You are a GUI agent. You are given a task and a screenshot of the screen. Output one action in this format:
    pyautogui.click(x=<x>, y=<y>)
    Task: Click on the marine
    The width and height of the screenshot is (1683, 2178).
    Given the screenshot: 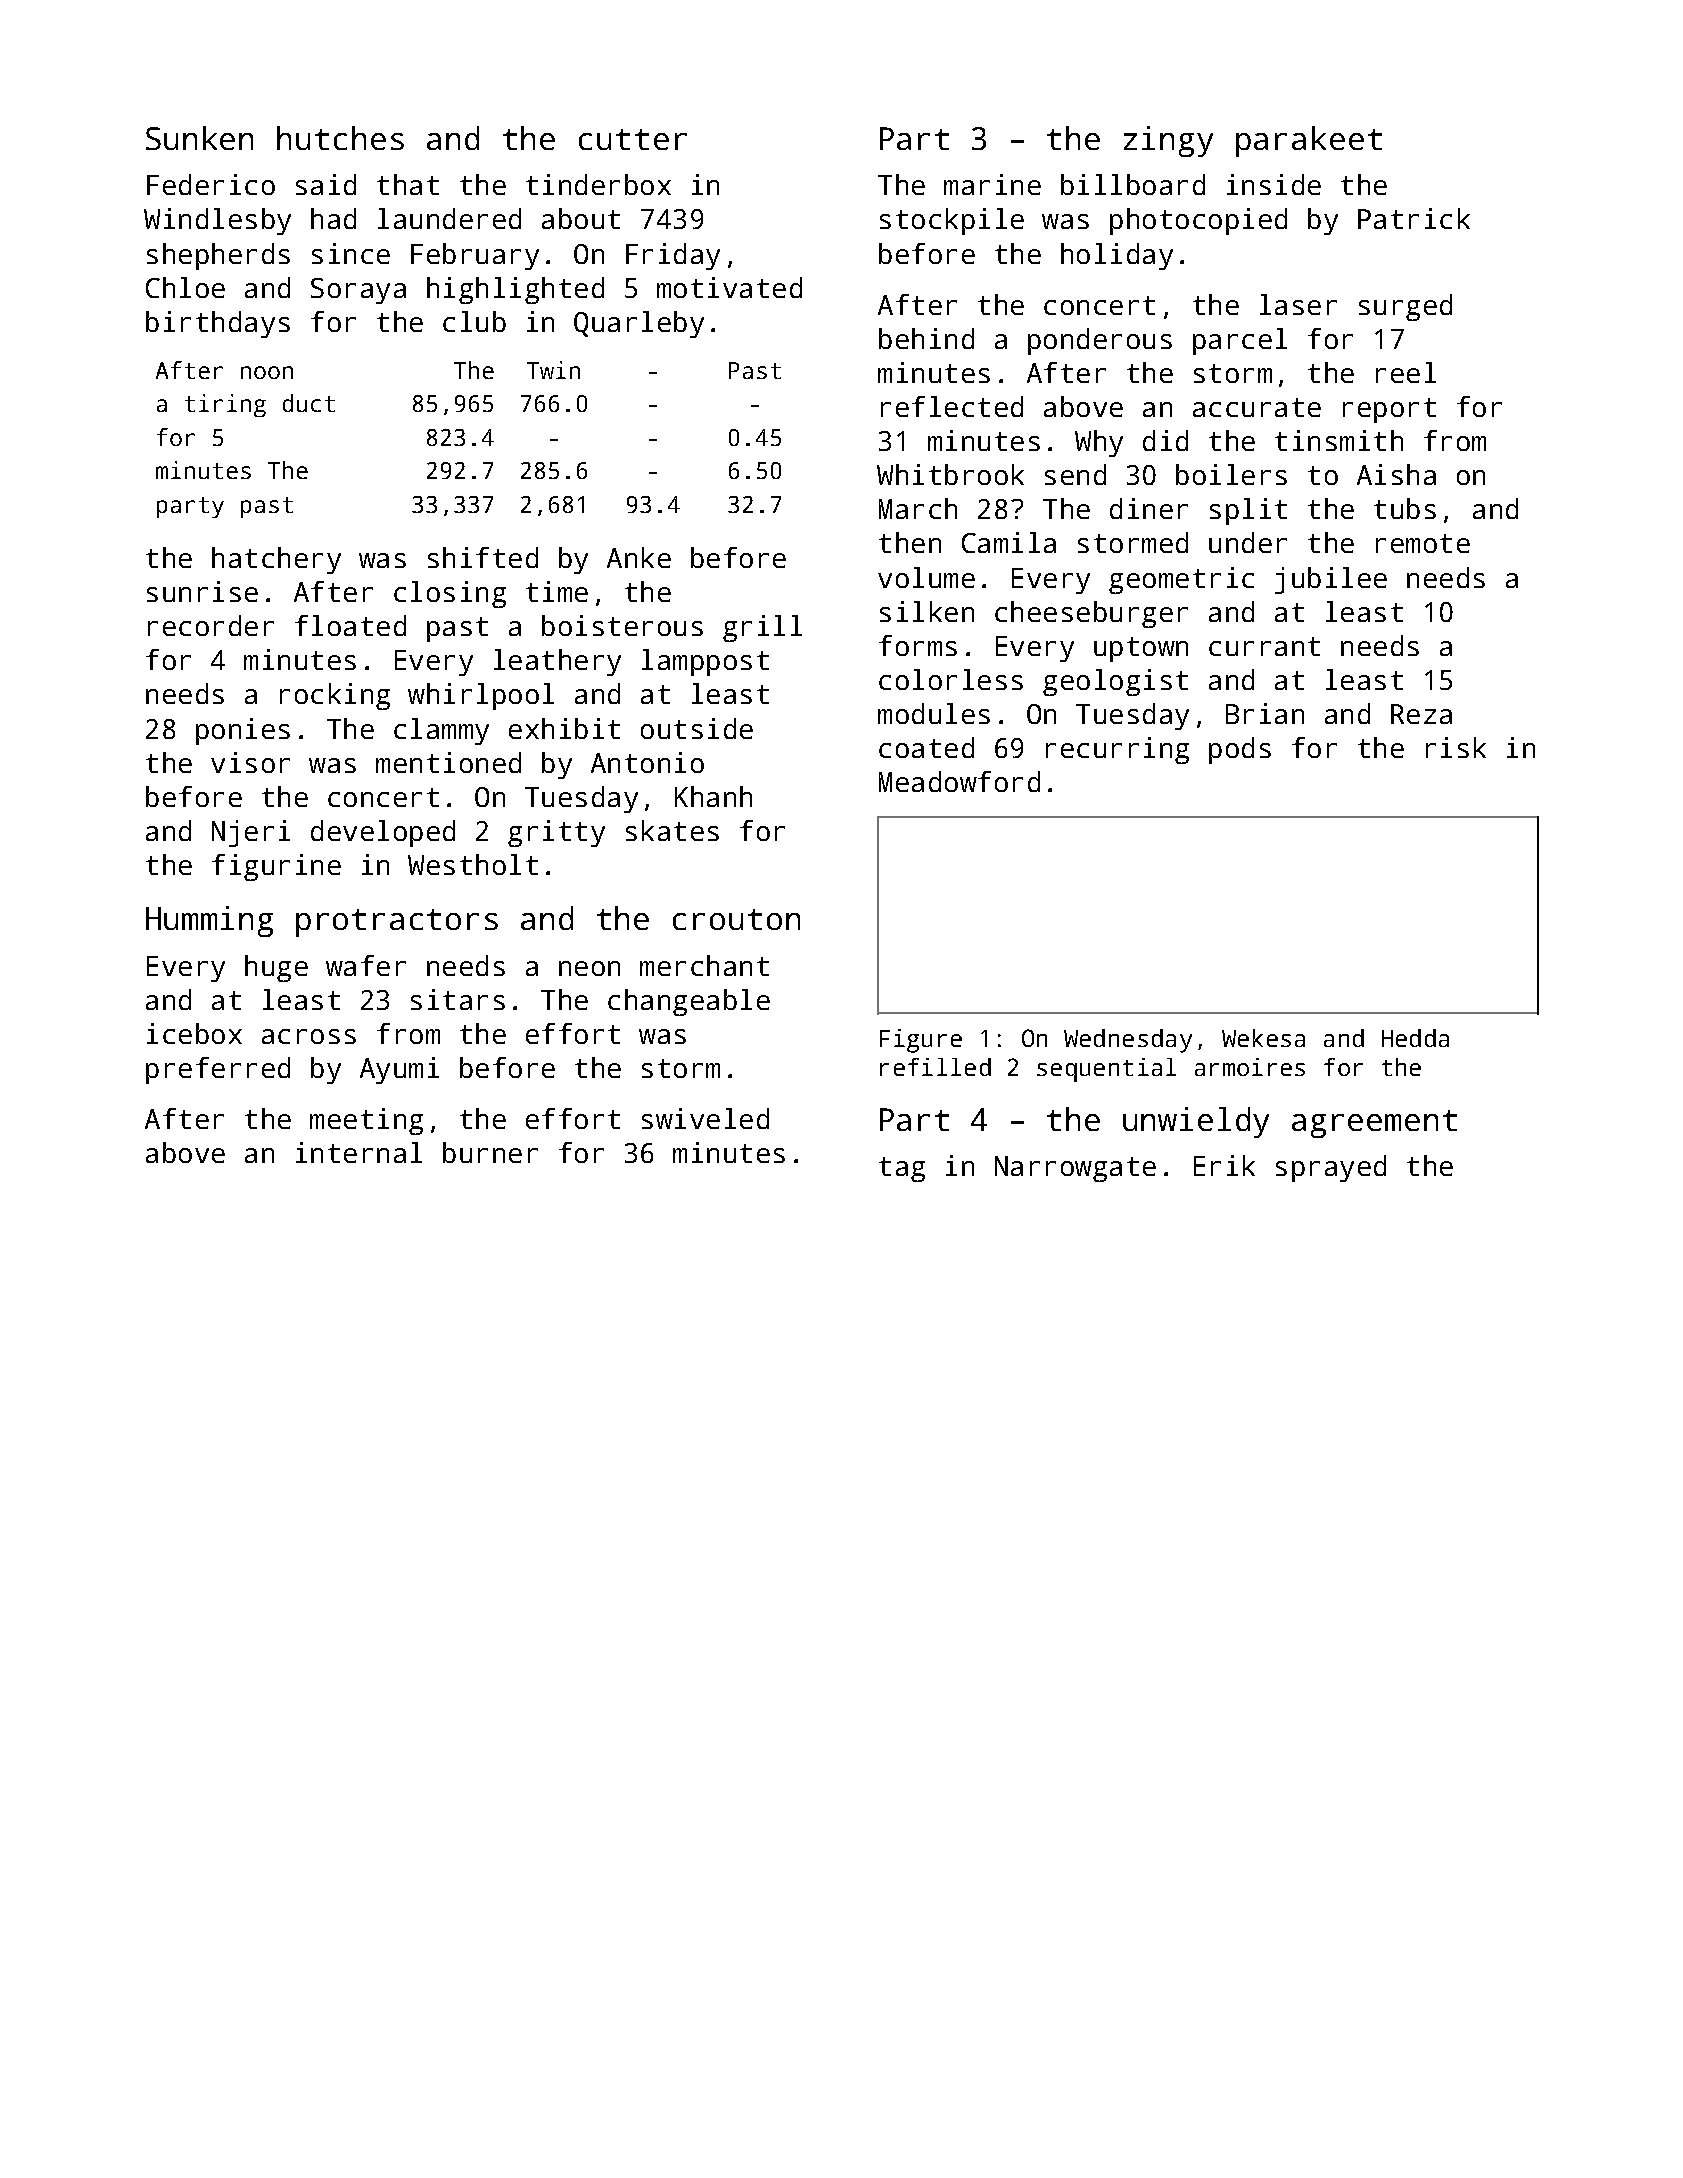 What is the action you would take?
    pyautogui.click(x=992, y=184)
